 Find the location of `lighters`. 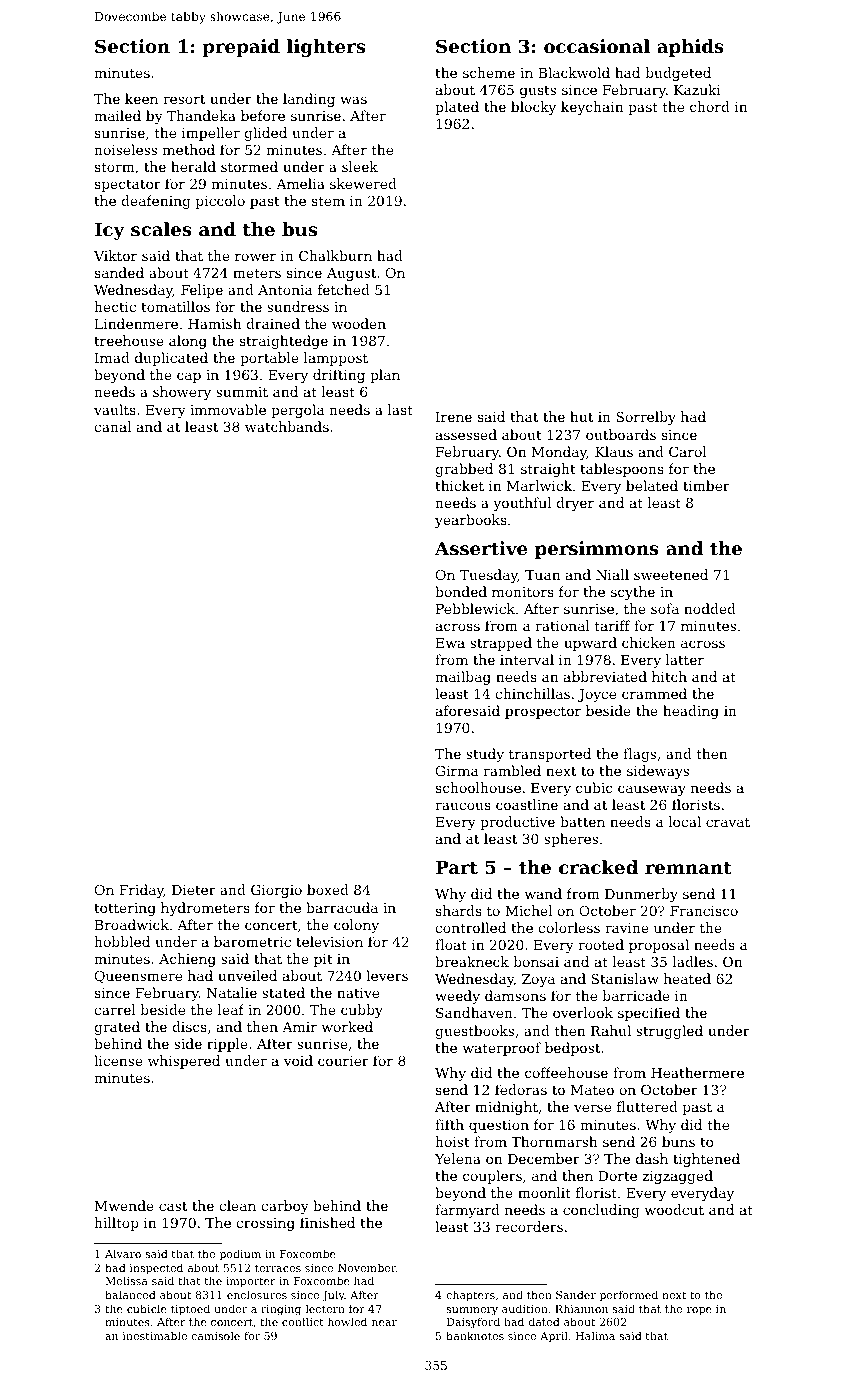

lighters is located at coordinates (326, 48).
